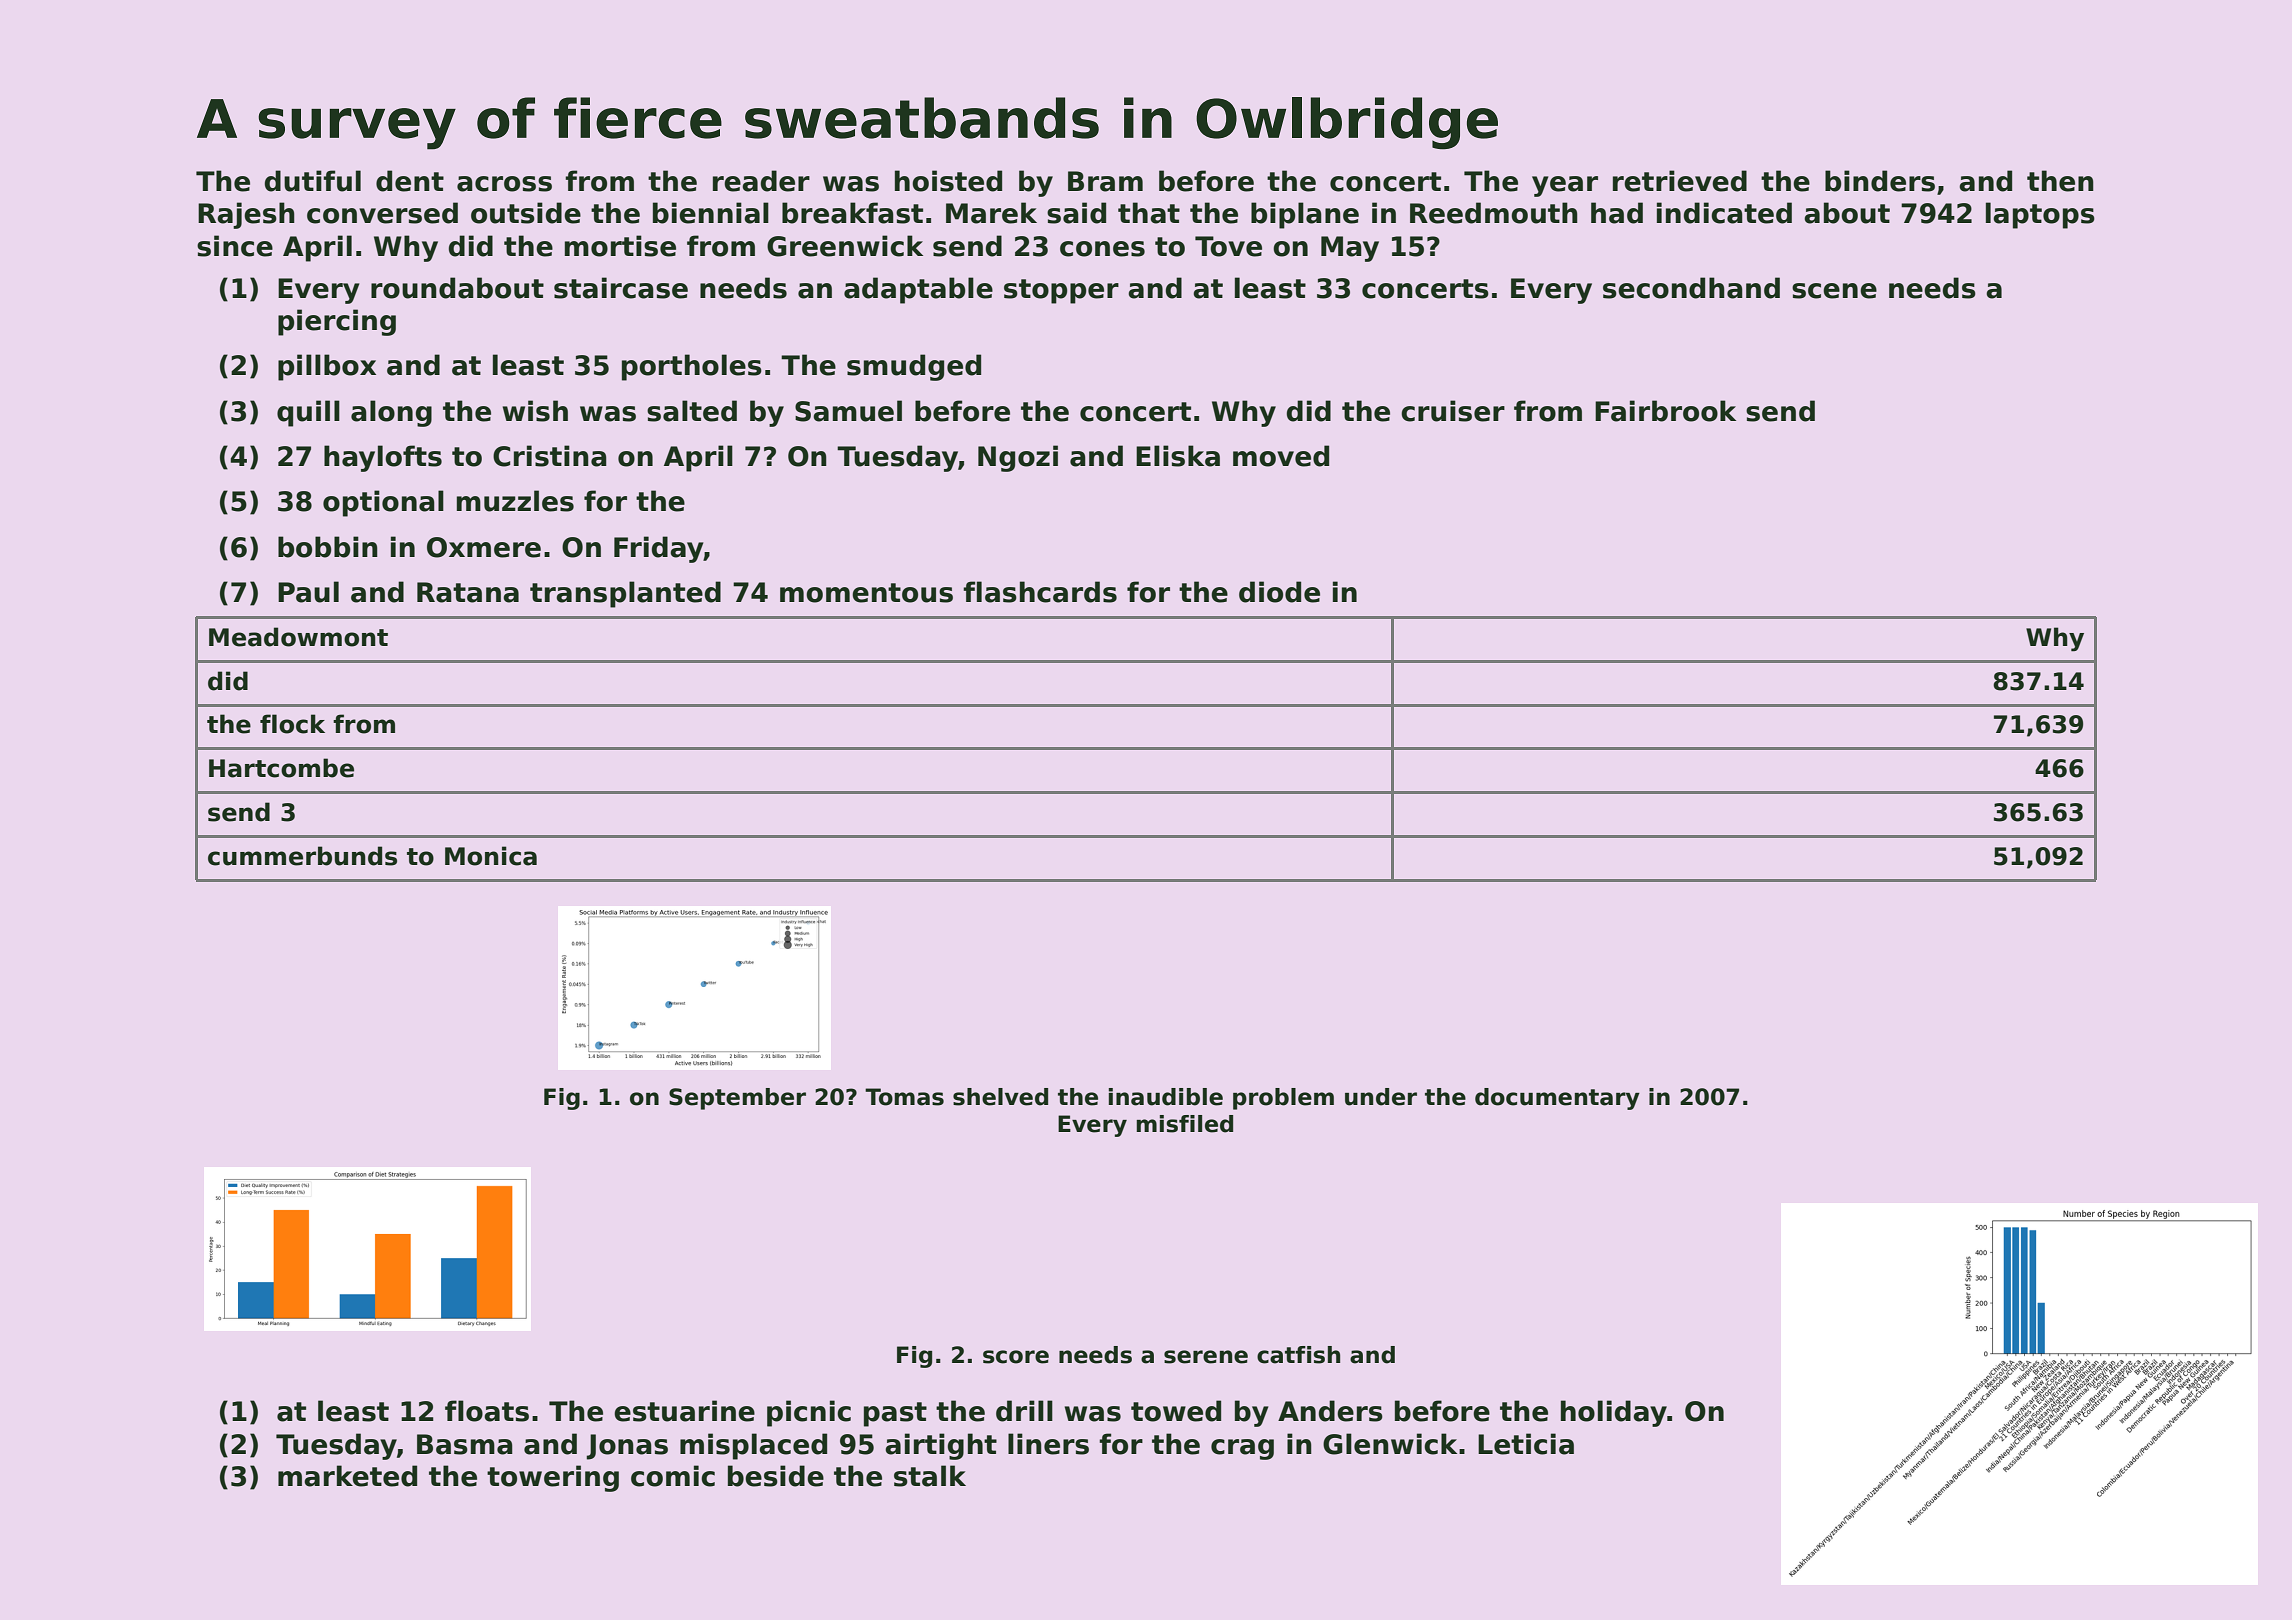 The width and height of the document is (2292, 1620). Describe the element at coordinates (281, 768) in the document. I see `Hartcombe` at that location.
